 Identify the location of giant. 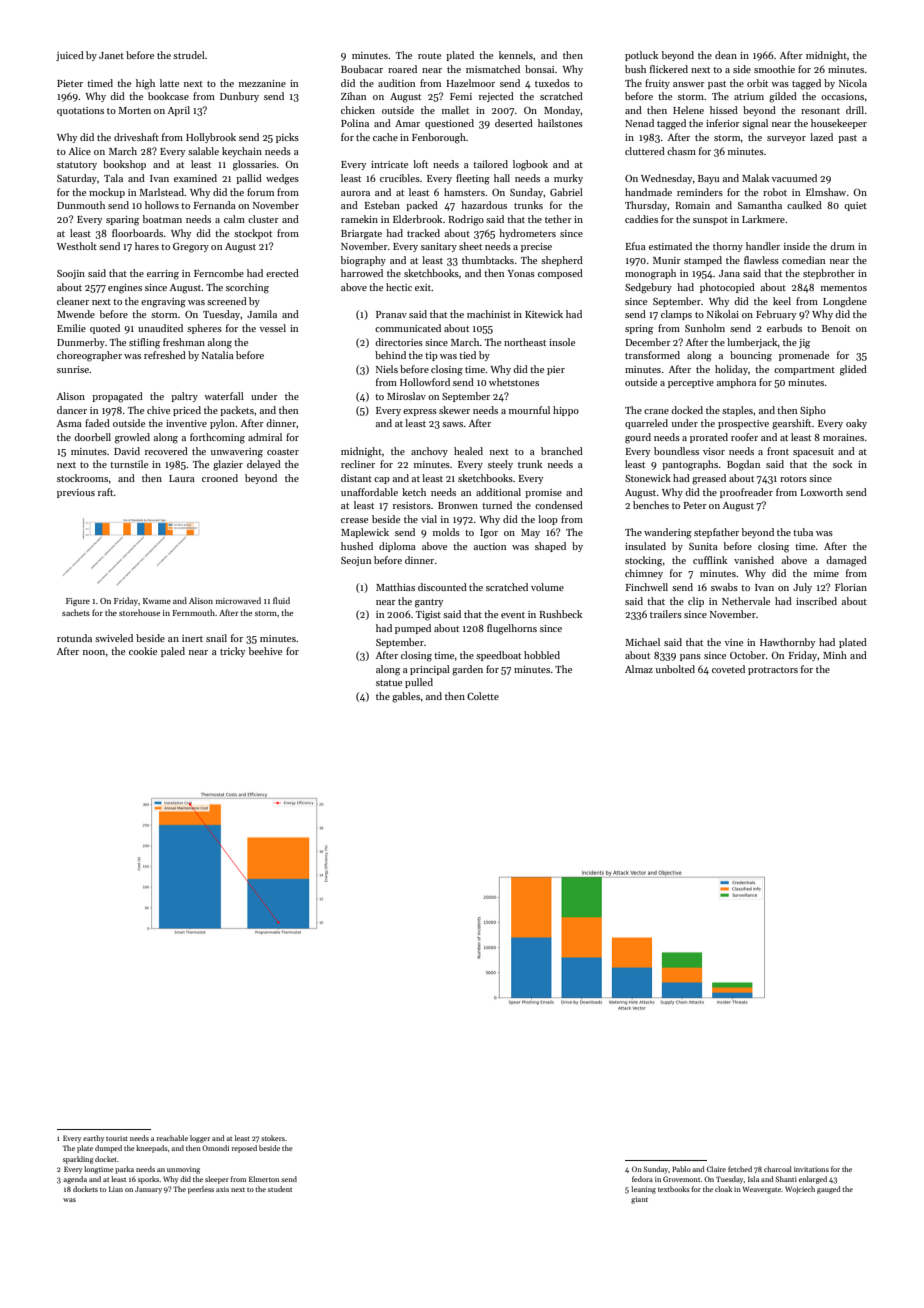
(639, 1200).
